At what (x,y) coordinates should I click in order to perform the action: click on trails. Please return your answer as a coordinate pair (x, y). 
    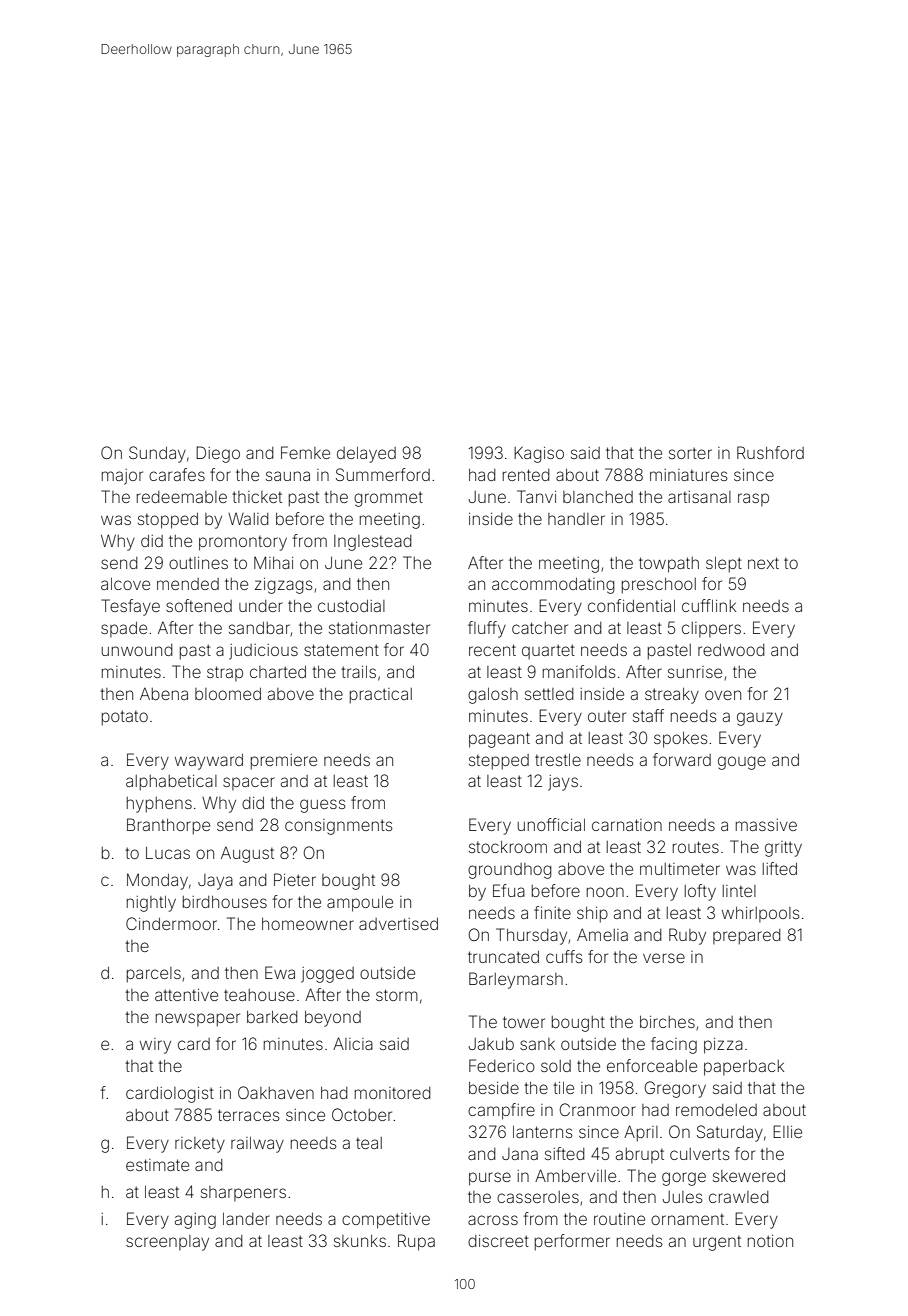
    Looking at the image, I should click on (358, 672).
